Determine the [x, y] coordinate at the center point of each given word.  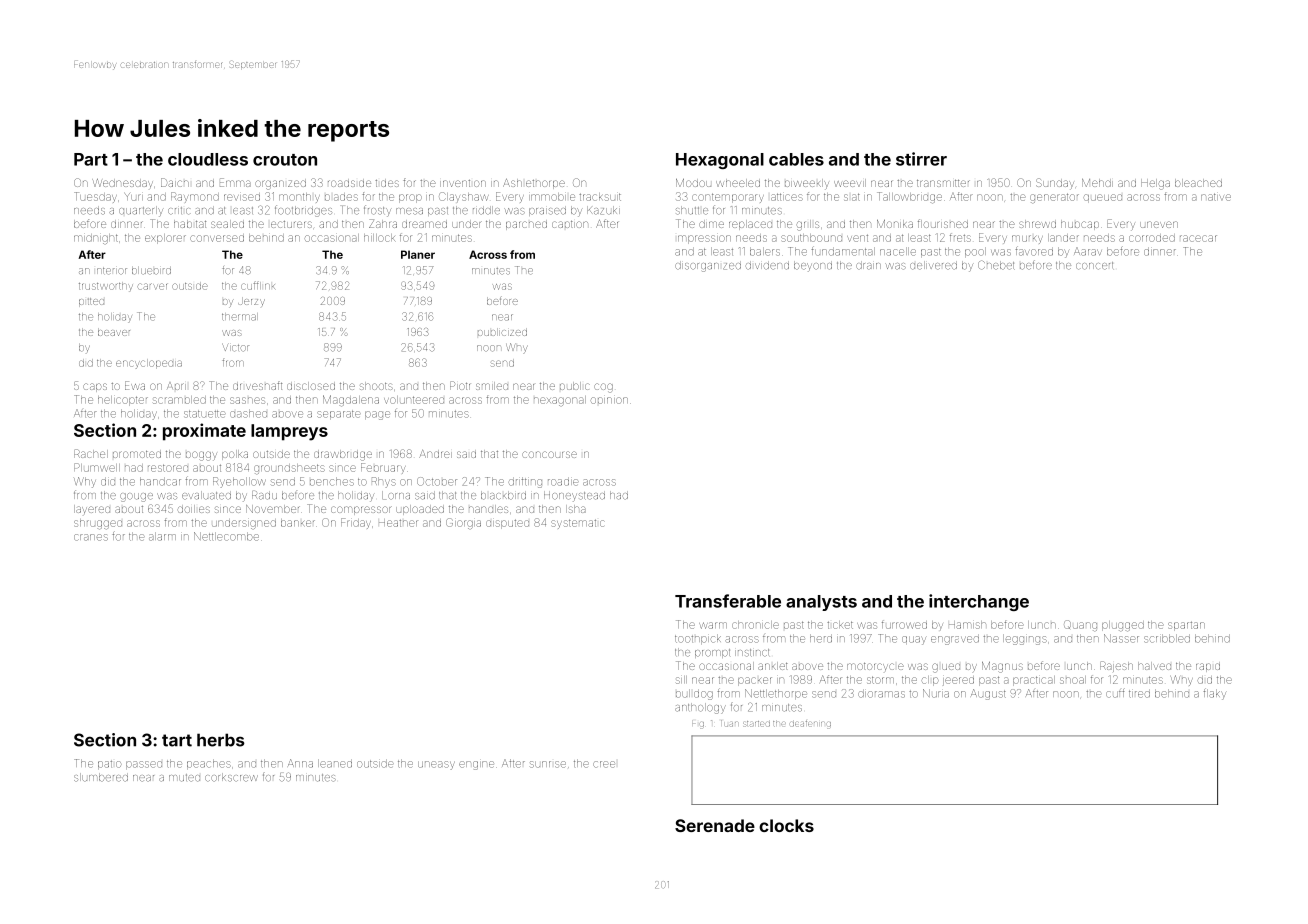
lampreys [289, 432]
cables [796, 159]
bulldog [694, 694]
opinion [609, 400]
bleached [1198, 183]
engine [476, 765]
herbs [221, 740]
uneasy [436, 765]
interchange [979, 602]
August [988, 694]
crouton [285, 160]
